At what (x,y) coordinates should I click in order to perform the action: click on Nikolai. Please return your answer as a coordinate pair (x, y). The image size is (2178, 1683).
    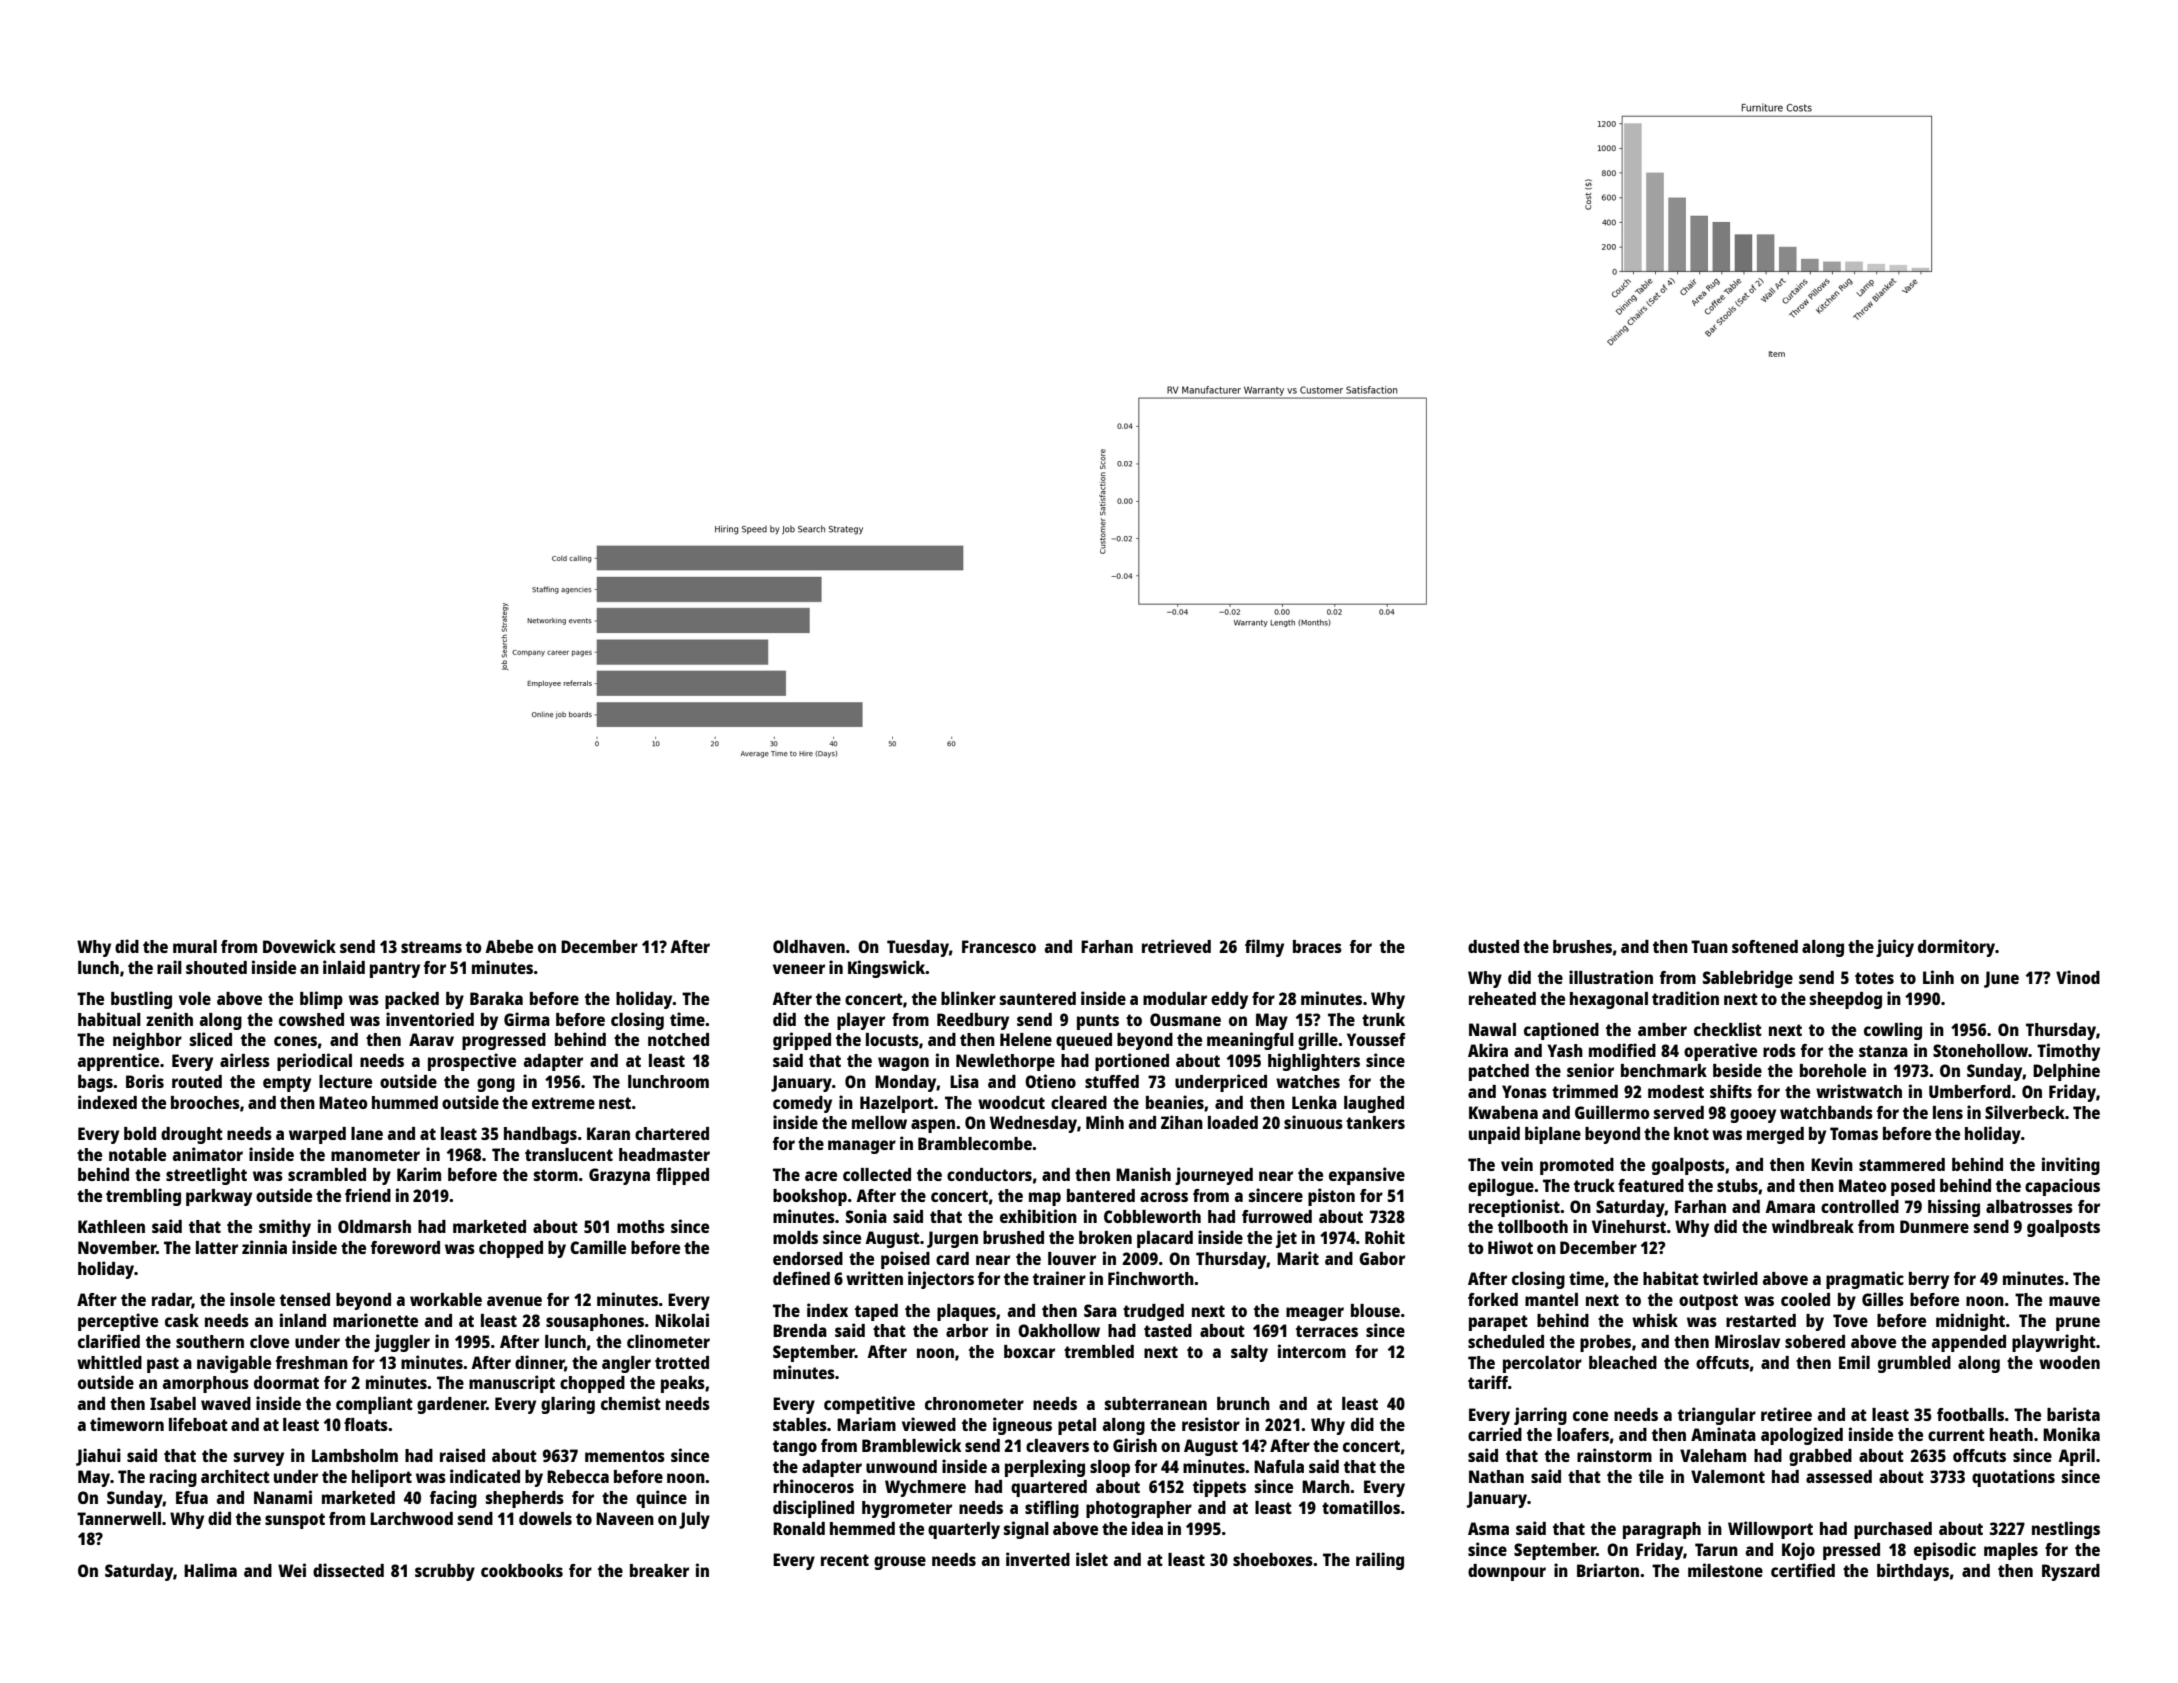
    Looking at the image, I should click on (682, 1320).
